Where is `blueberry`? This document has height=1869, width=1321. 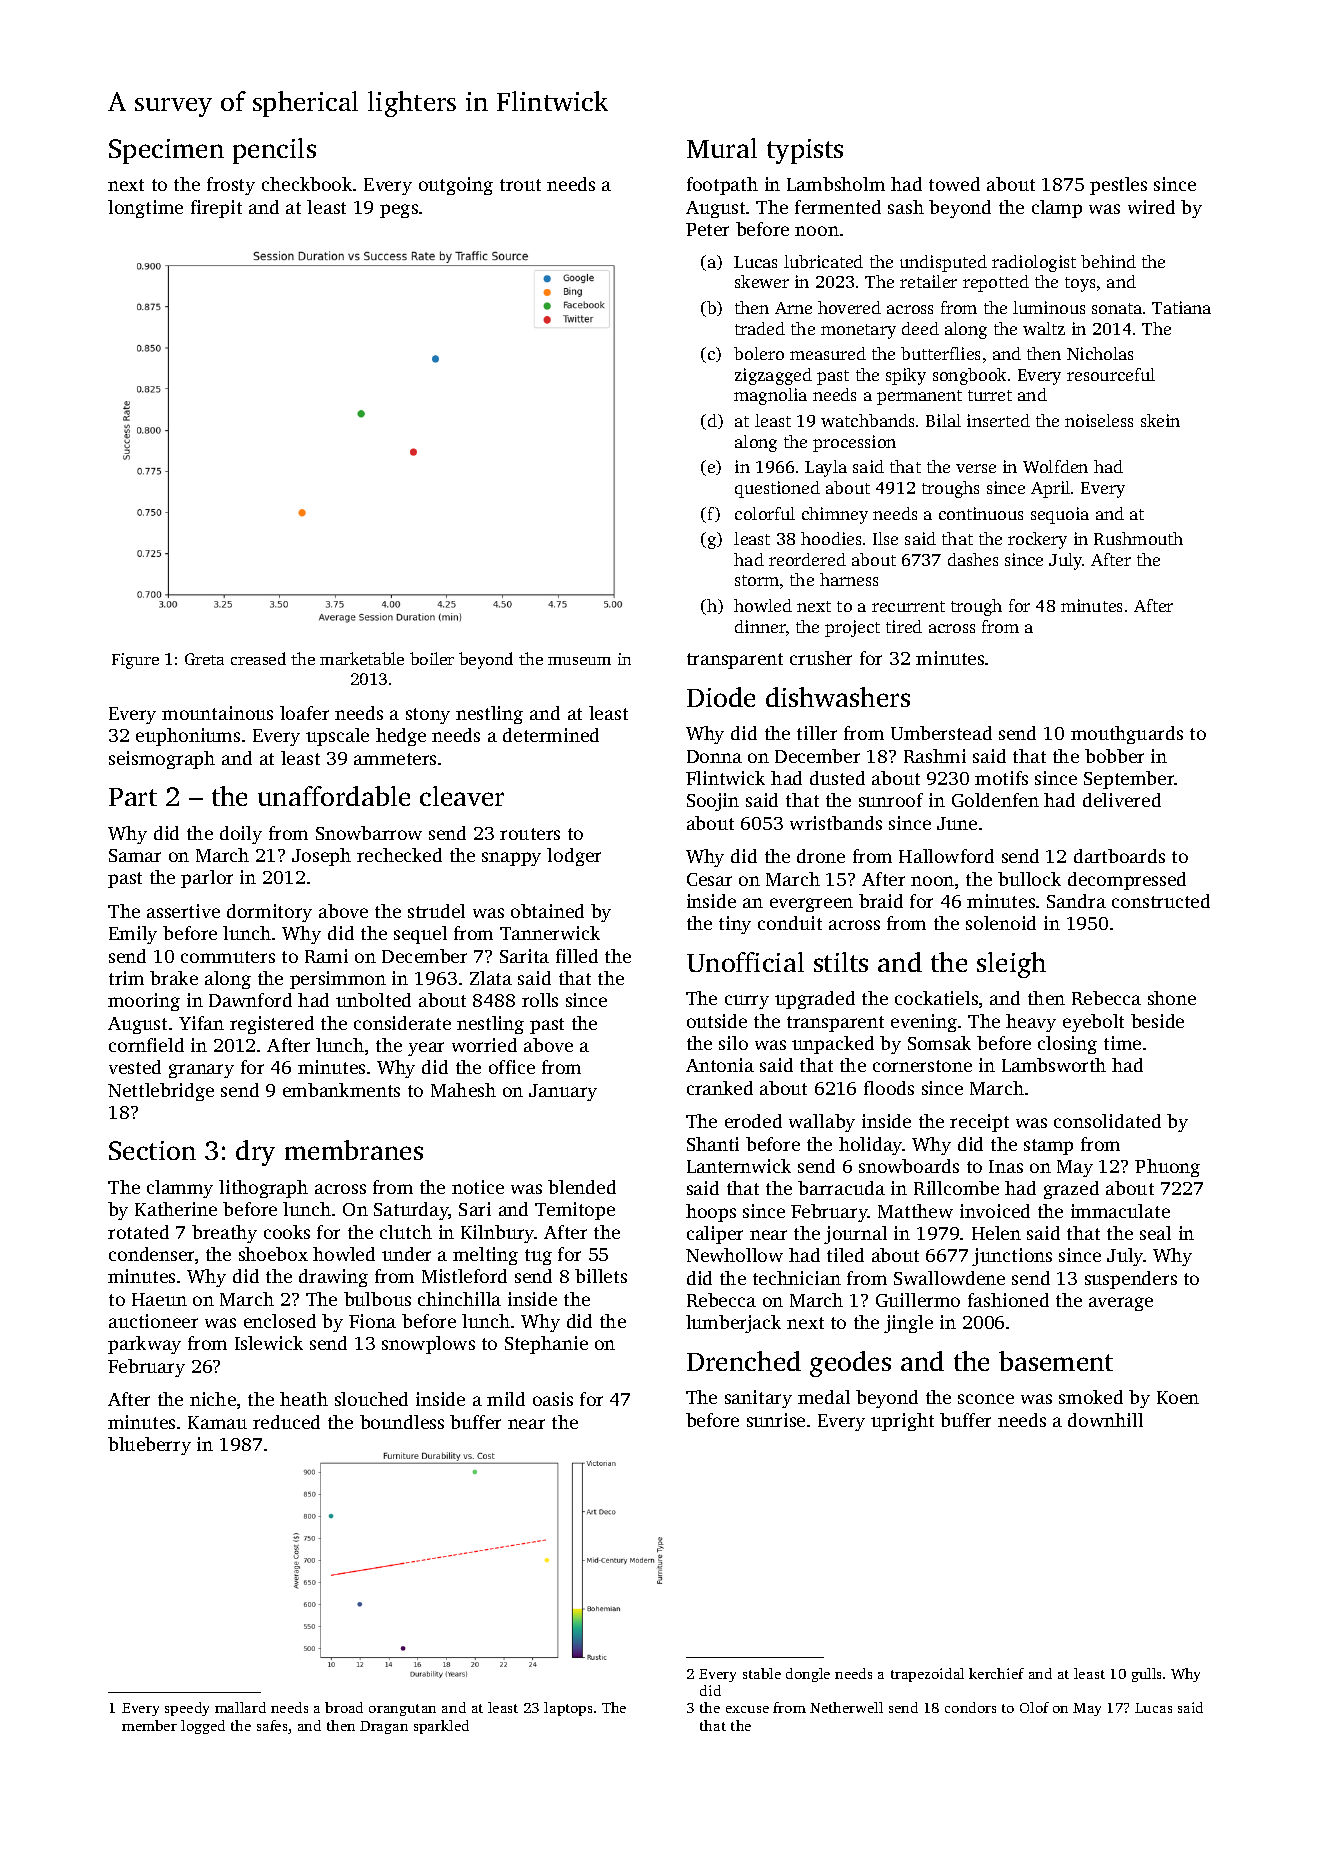 blueberry is located at coordinates (149, 1446).
